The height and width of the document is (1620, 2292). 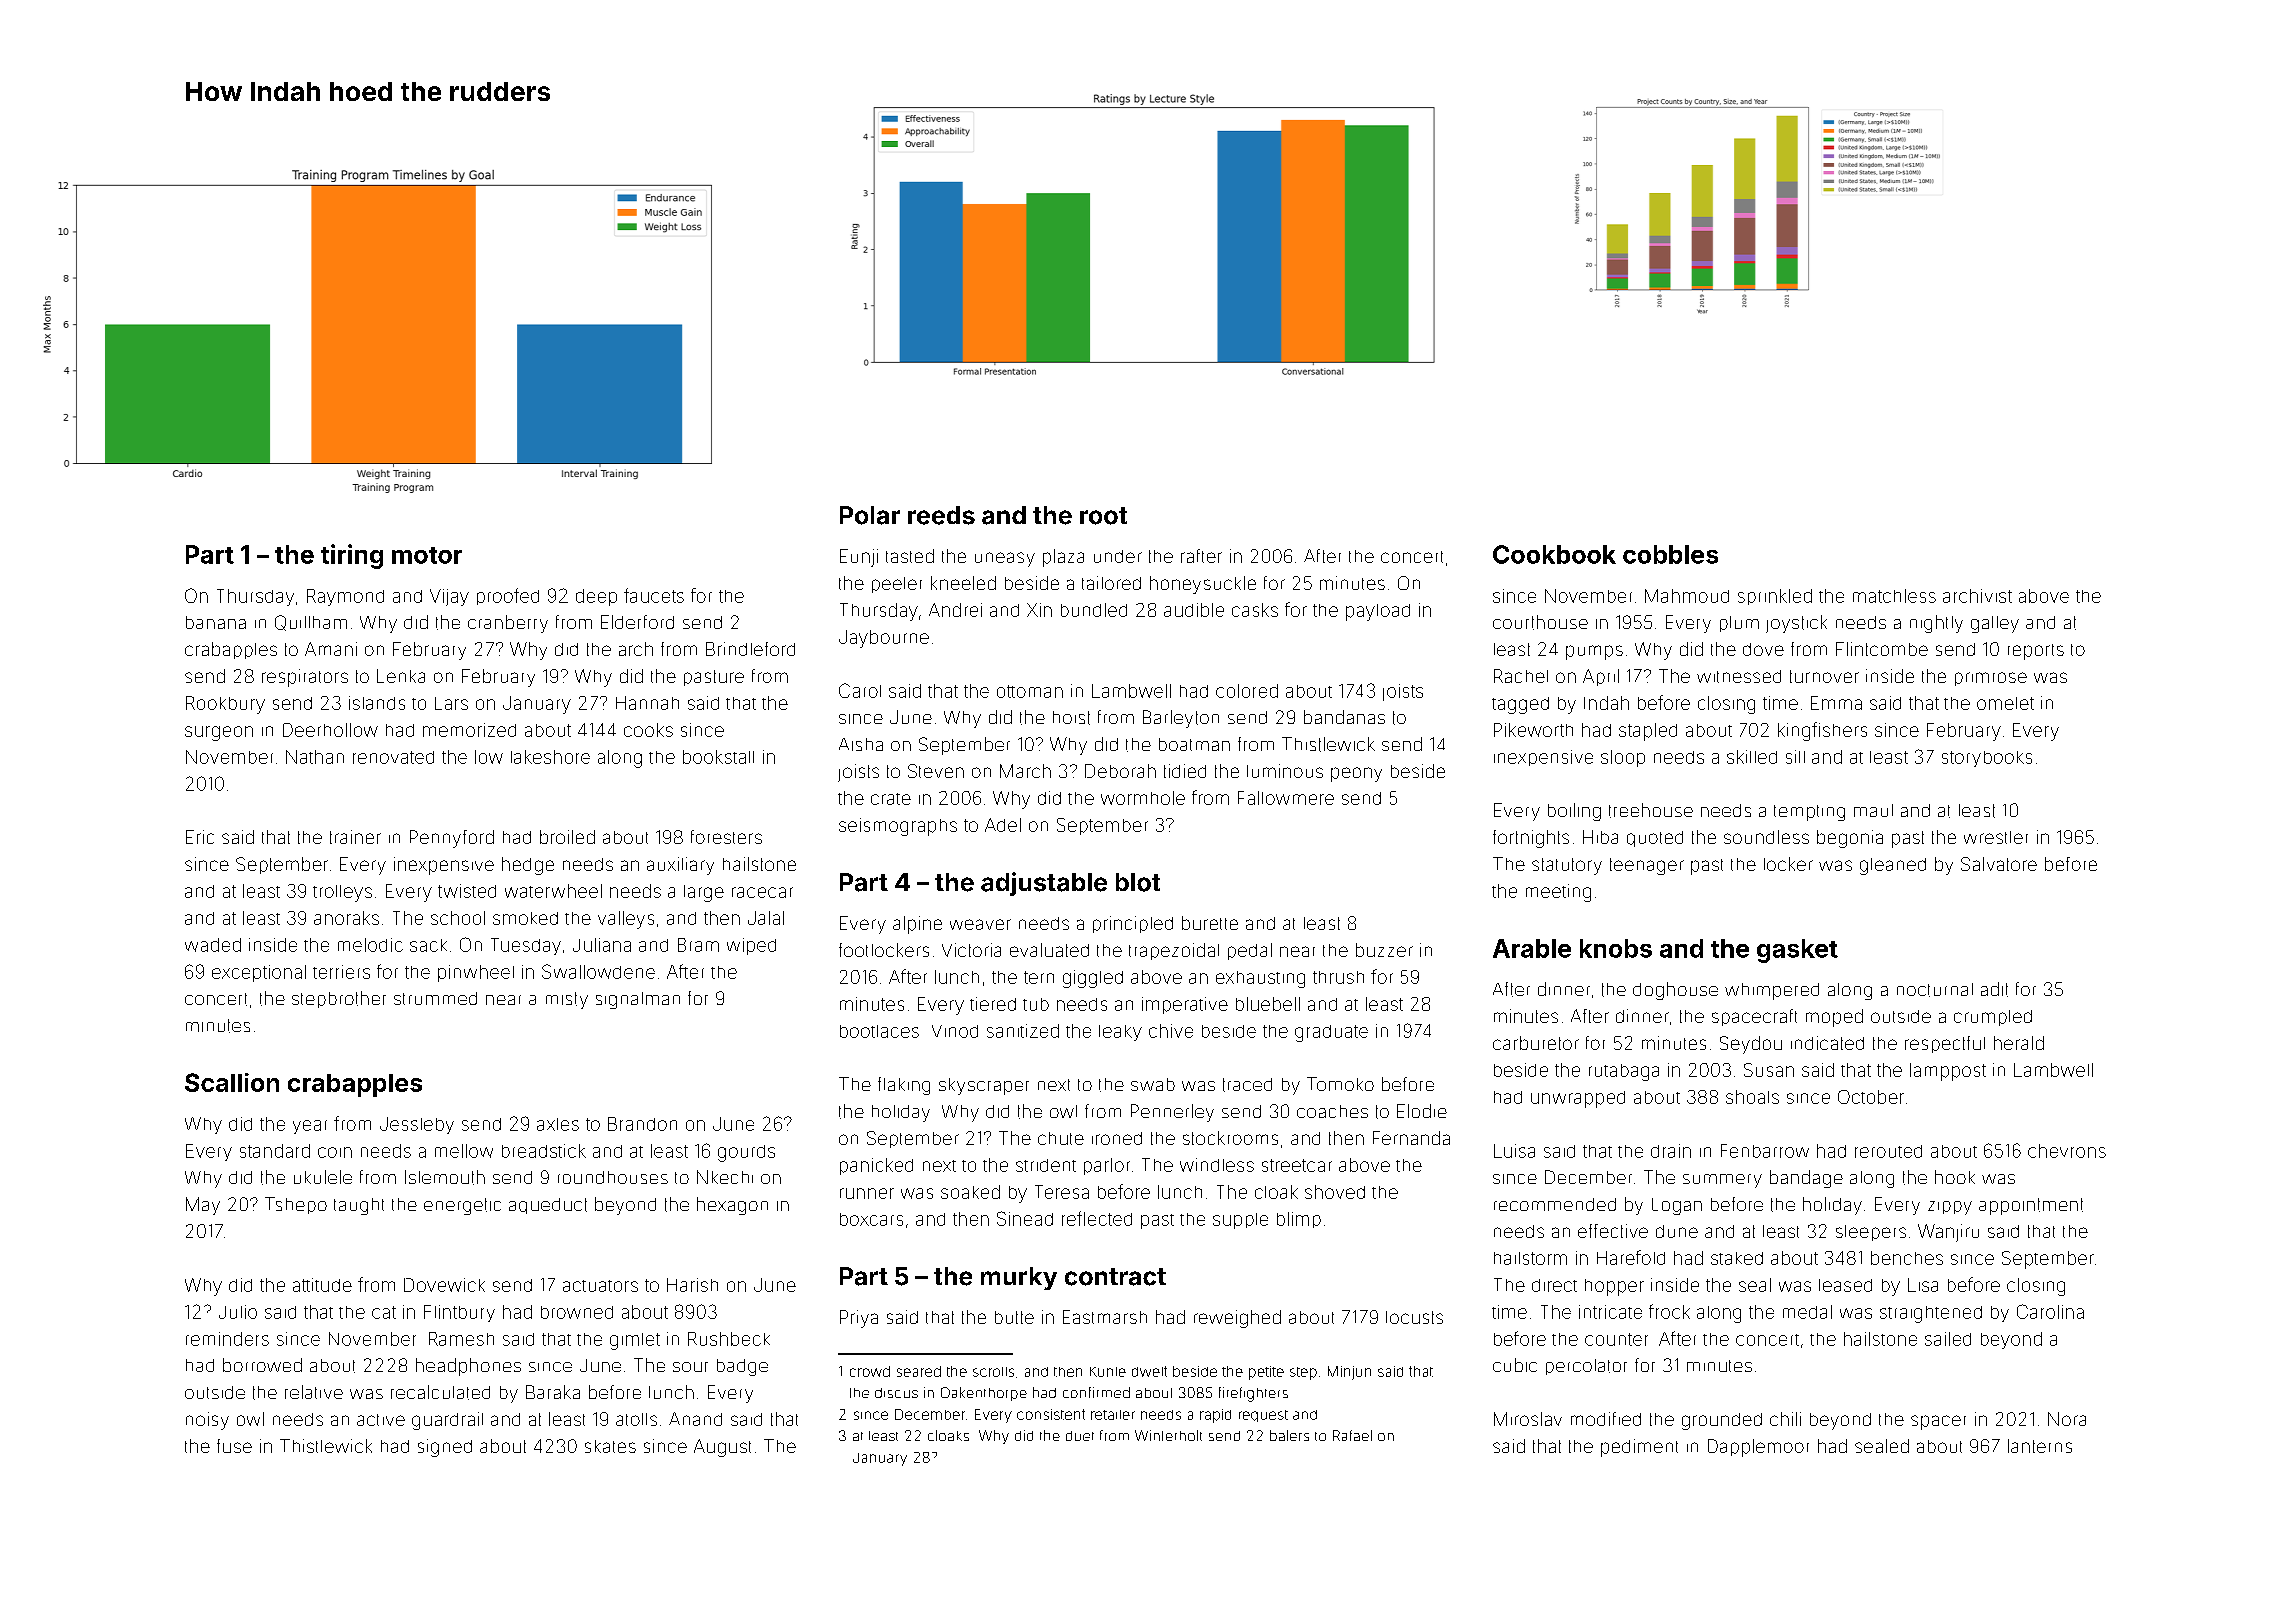 What do you see at coordinates (1080, 1436) in the document?
I see `duet` at bounding box center [1080, 1436].
